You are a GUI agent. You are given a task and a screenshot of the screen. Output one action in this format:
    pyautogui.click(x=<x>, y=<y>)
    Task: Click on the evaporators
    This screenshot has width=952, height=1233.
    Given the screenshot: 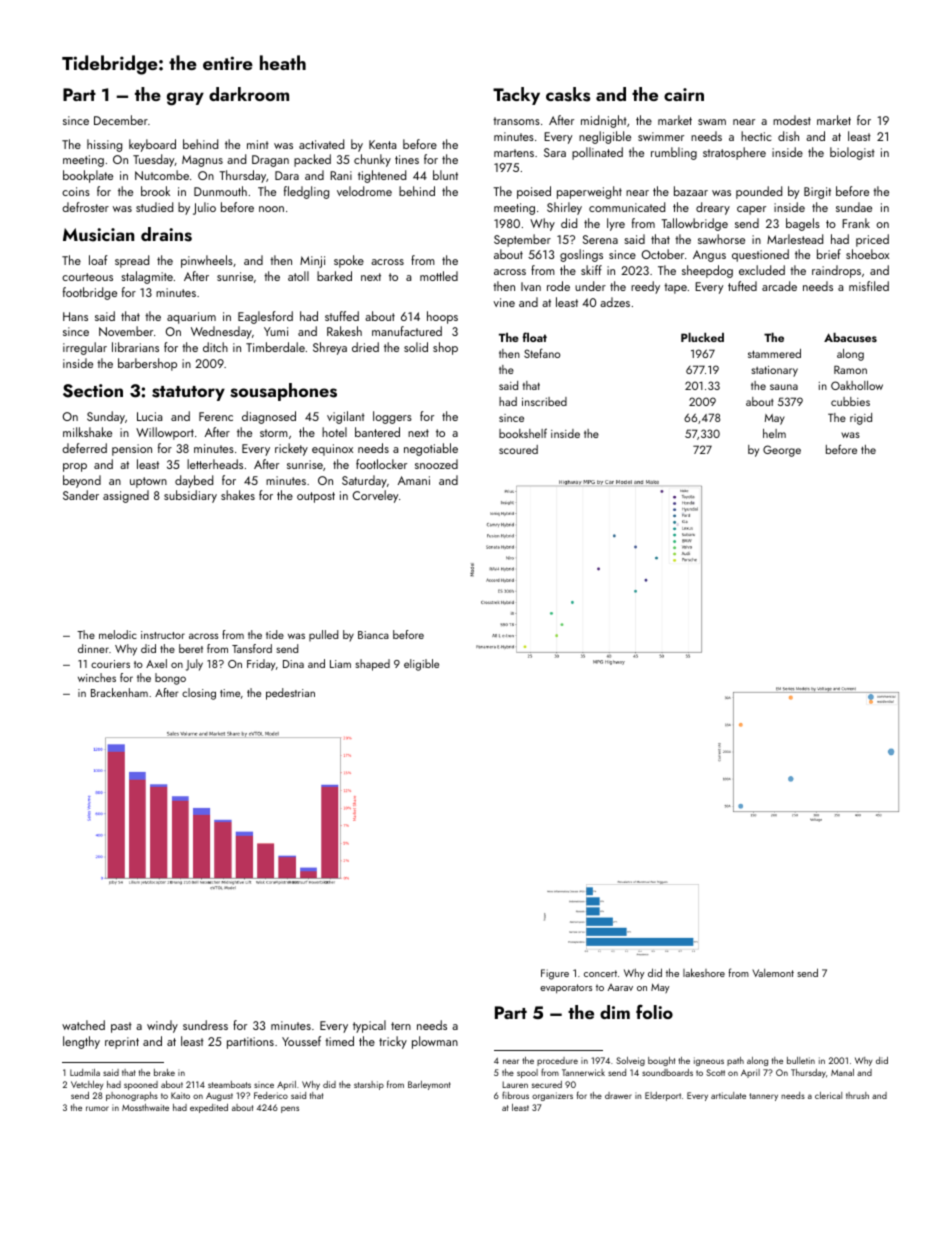 What is the action you would take?
    pyautogui.click(x=566, y=989)
